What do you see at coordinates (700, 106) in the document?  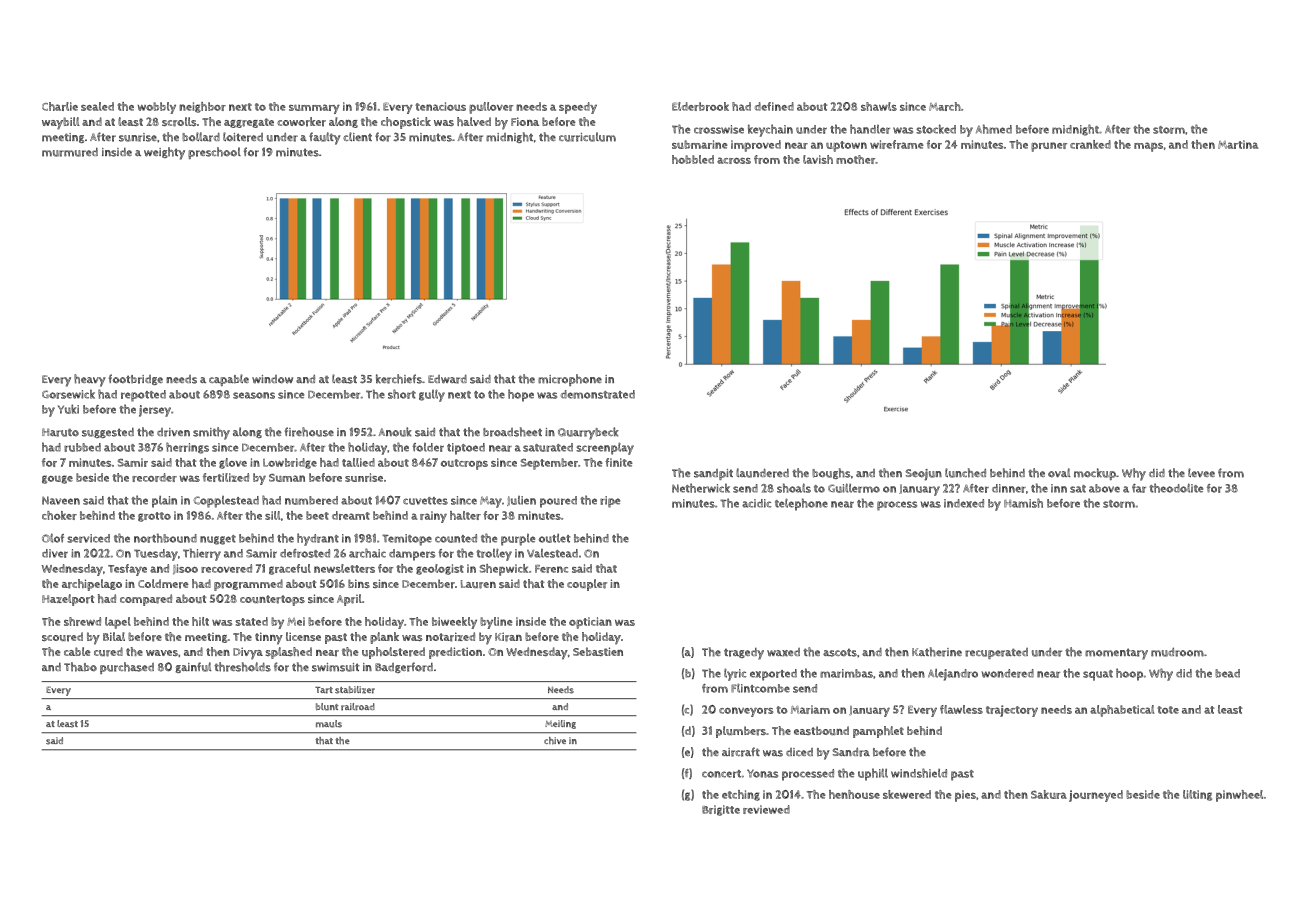 I see `Elderbrook` at bounding box center [700, 106].
